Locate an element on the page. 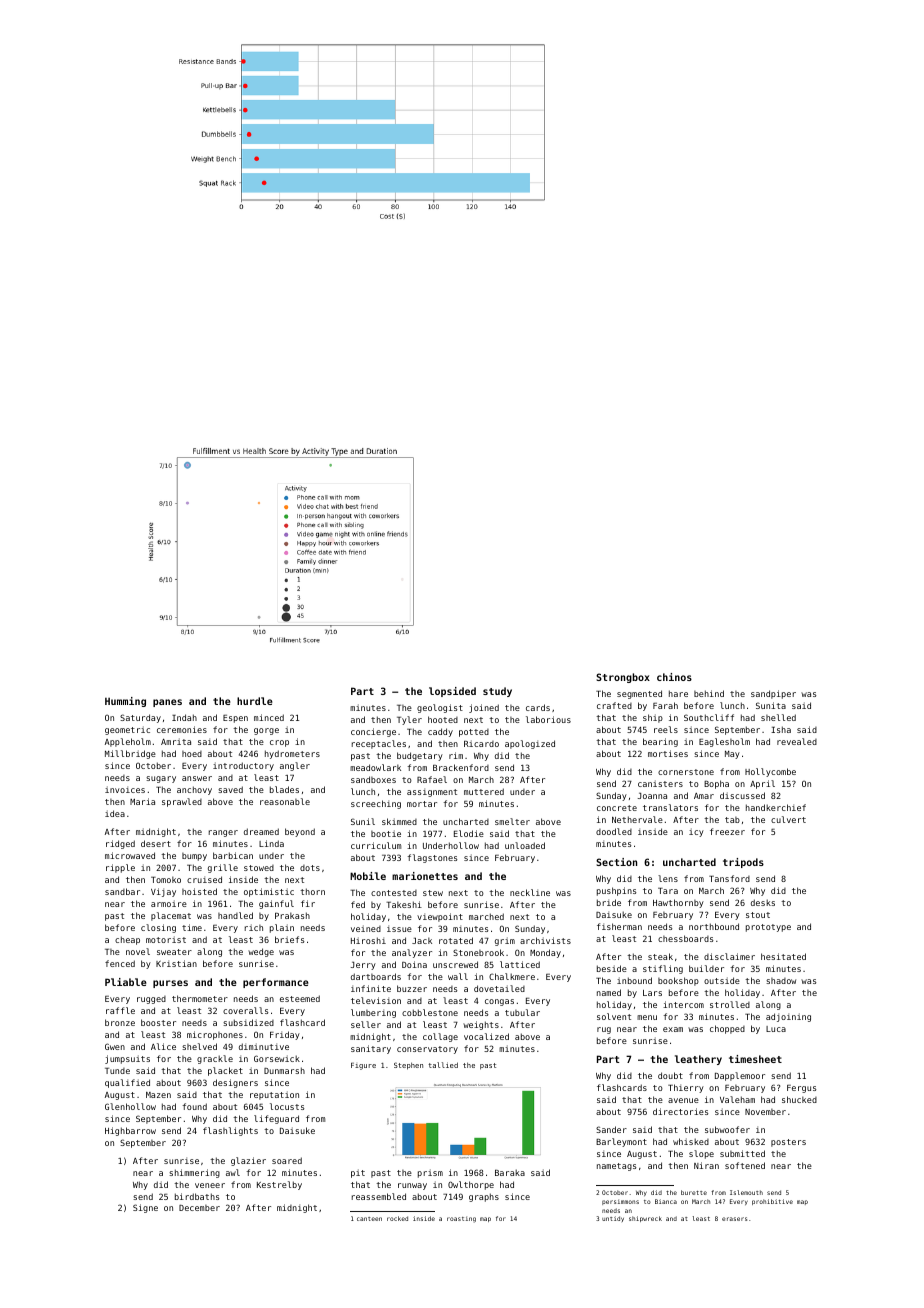  sandpiper is located at coordinates (773, 694).
